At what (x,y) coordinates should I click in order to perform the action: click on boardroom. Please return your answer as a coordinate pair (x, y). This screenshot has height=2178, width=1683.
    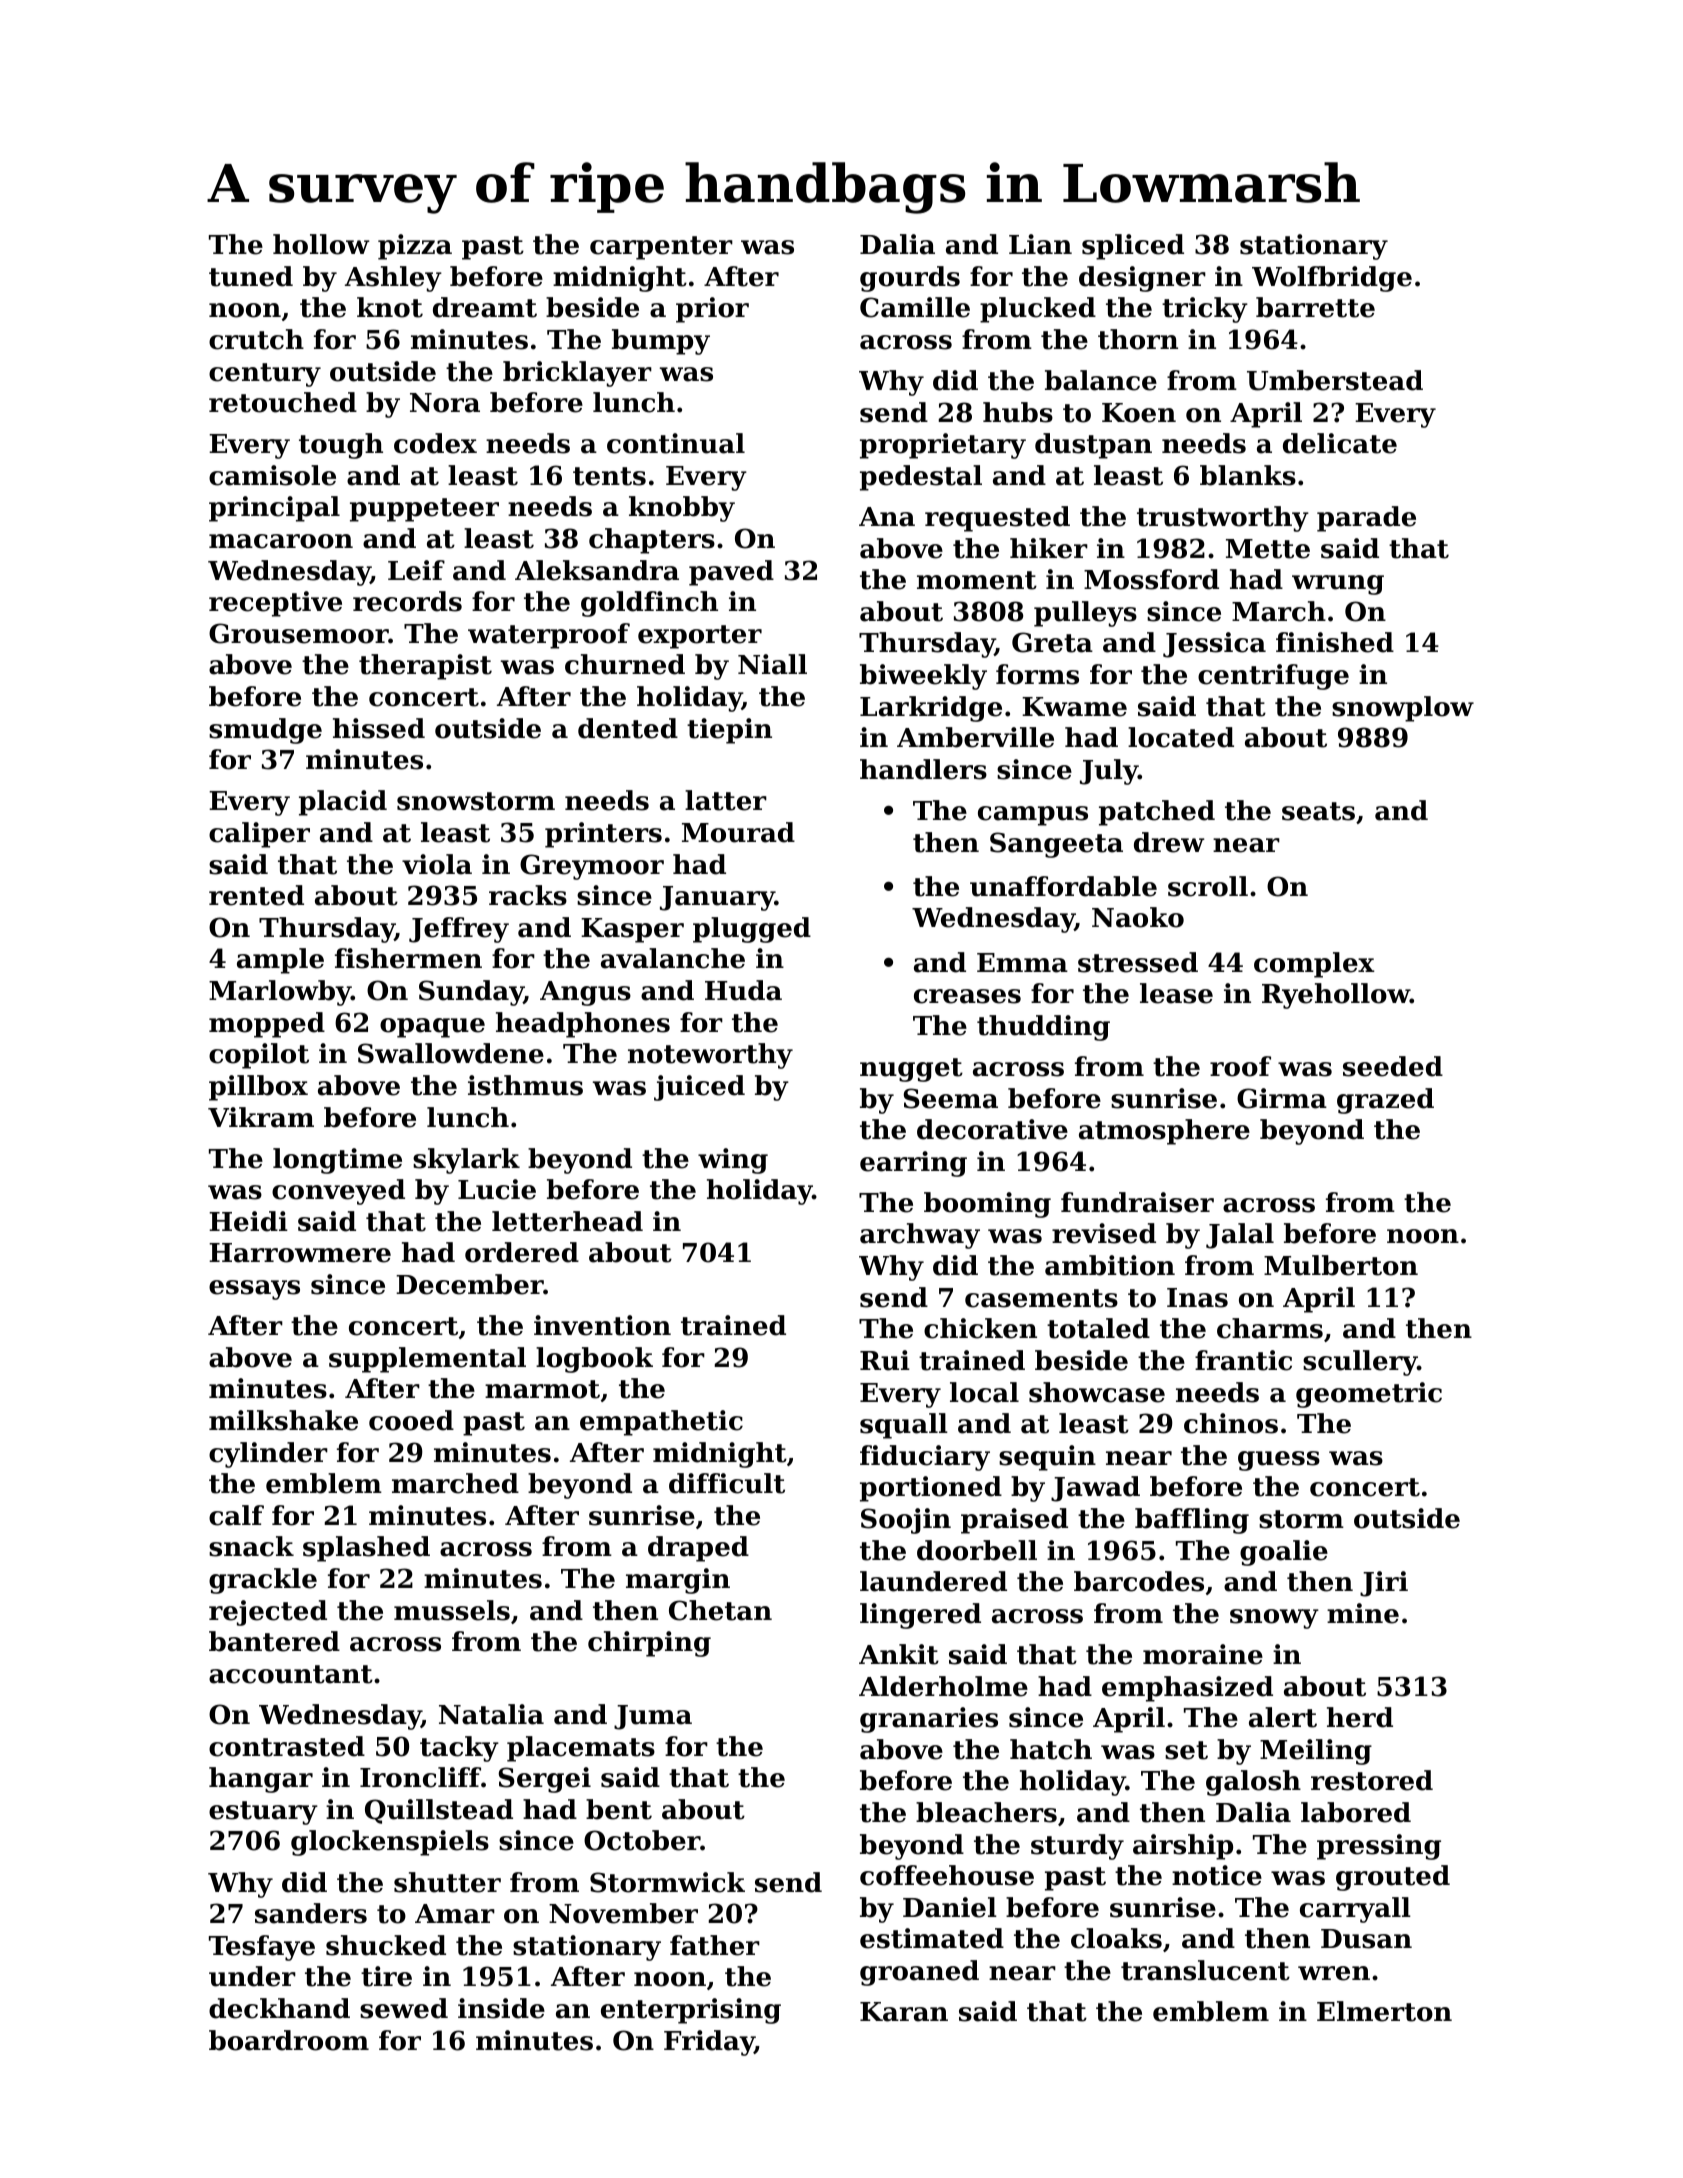
    Looking at the image, I should click on (289, 2040).
